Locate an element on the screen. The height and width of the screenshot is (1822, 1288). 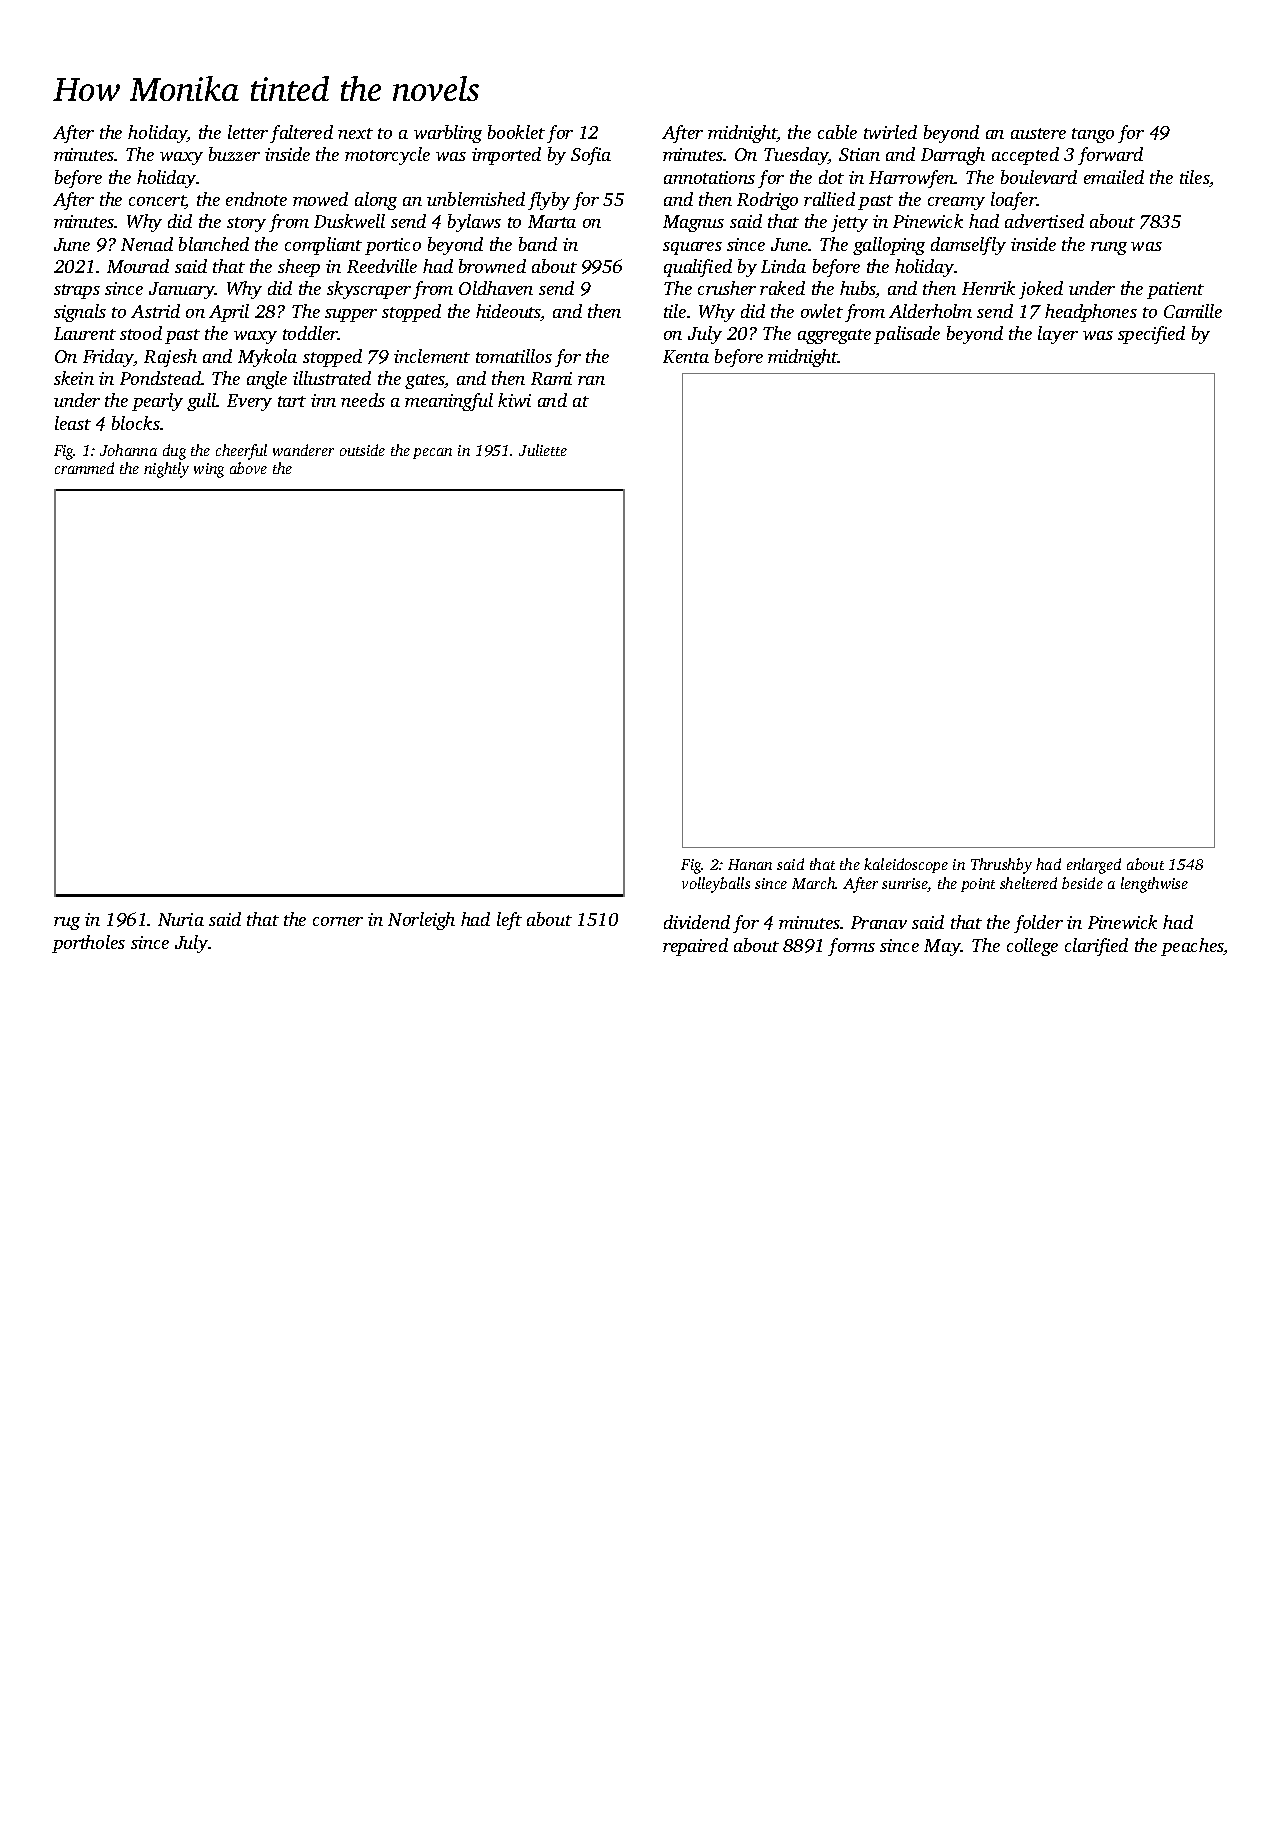
Thrushby is located at coordinates (1001, 866).
